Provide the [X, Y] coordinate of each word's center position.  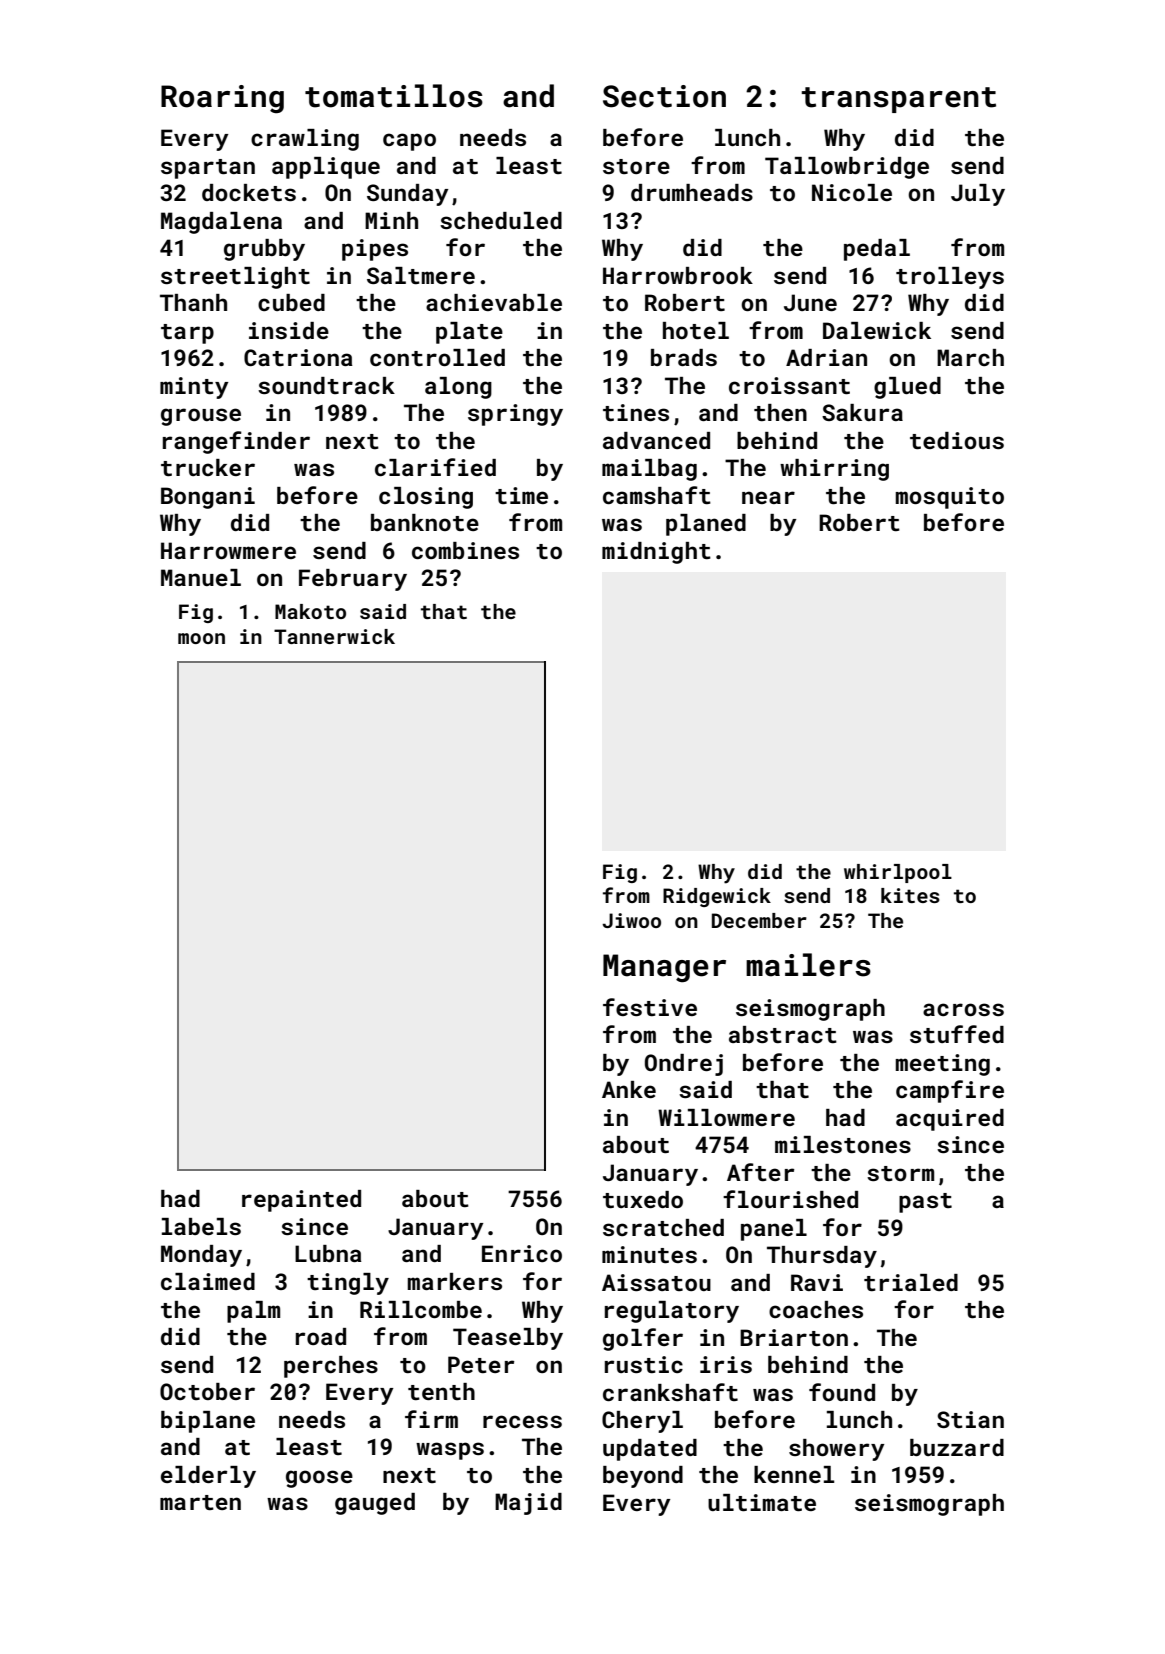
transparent [898, 100]
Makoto [310, 611]
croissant [789, 385]
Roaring [222, 99]
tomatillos [394, 96]
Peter [481, 1364]
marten [200, 1502]
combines [465, 550]
